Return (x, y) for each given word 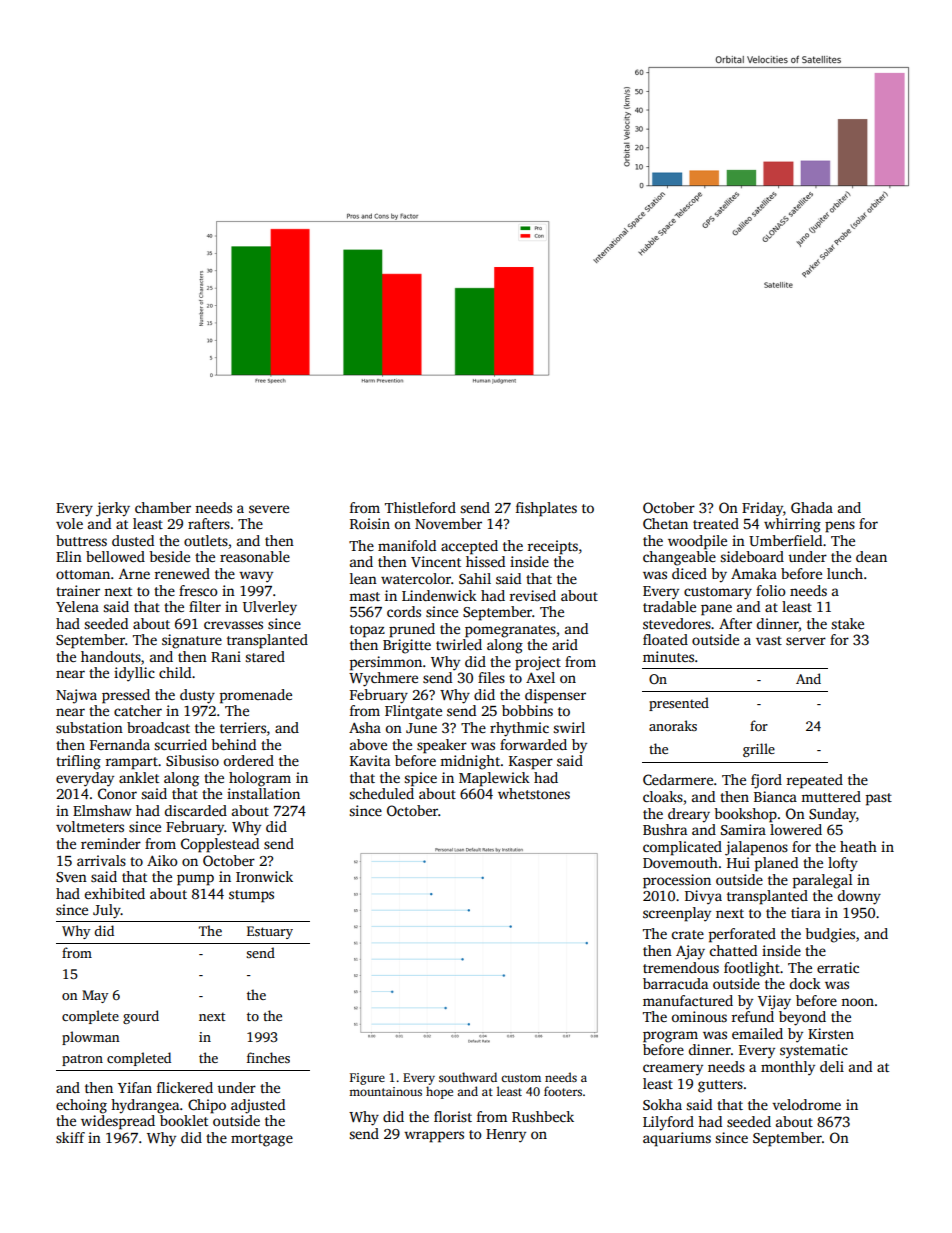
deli (832, 1066)
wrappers (434, 1137)
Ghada (812, 507)
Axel (540, 677)
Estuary (270, 932)
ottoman (83, 574)
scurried (180, 744)
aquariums (677, 1139)
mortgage (262, 1140)
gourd (141, 1017)
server (806, 641)
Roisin (370, 523)
